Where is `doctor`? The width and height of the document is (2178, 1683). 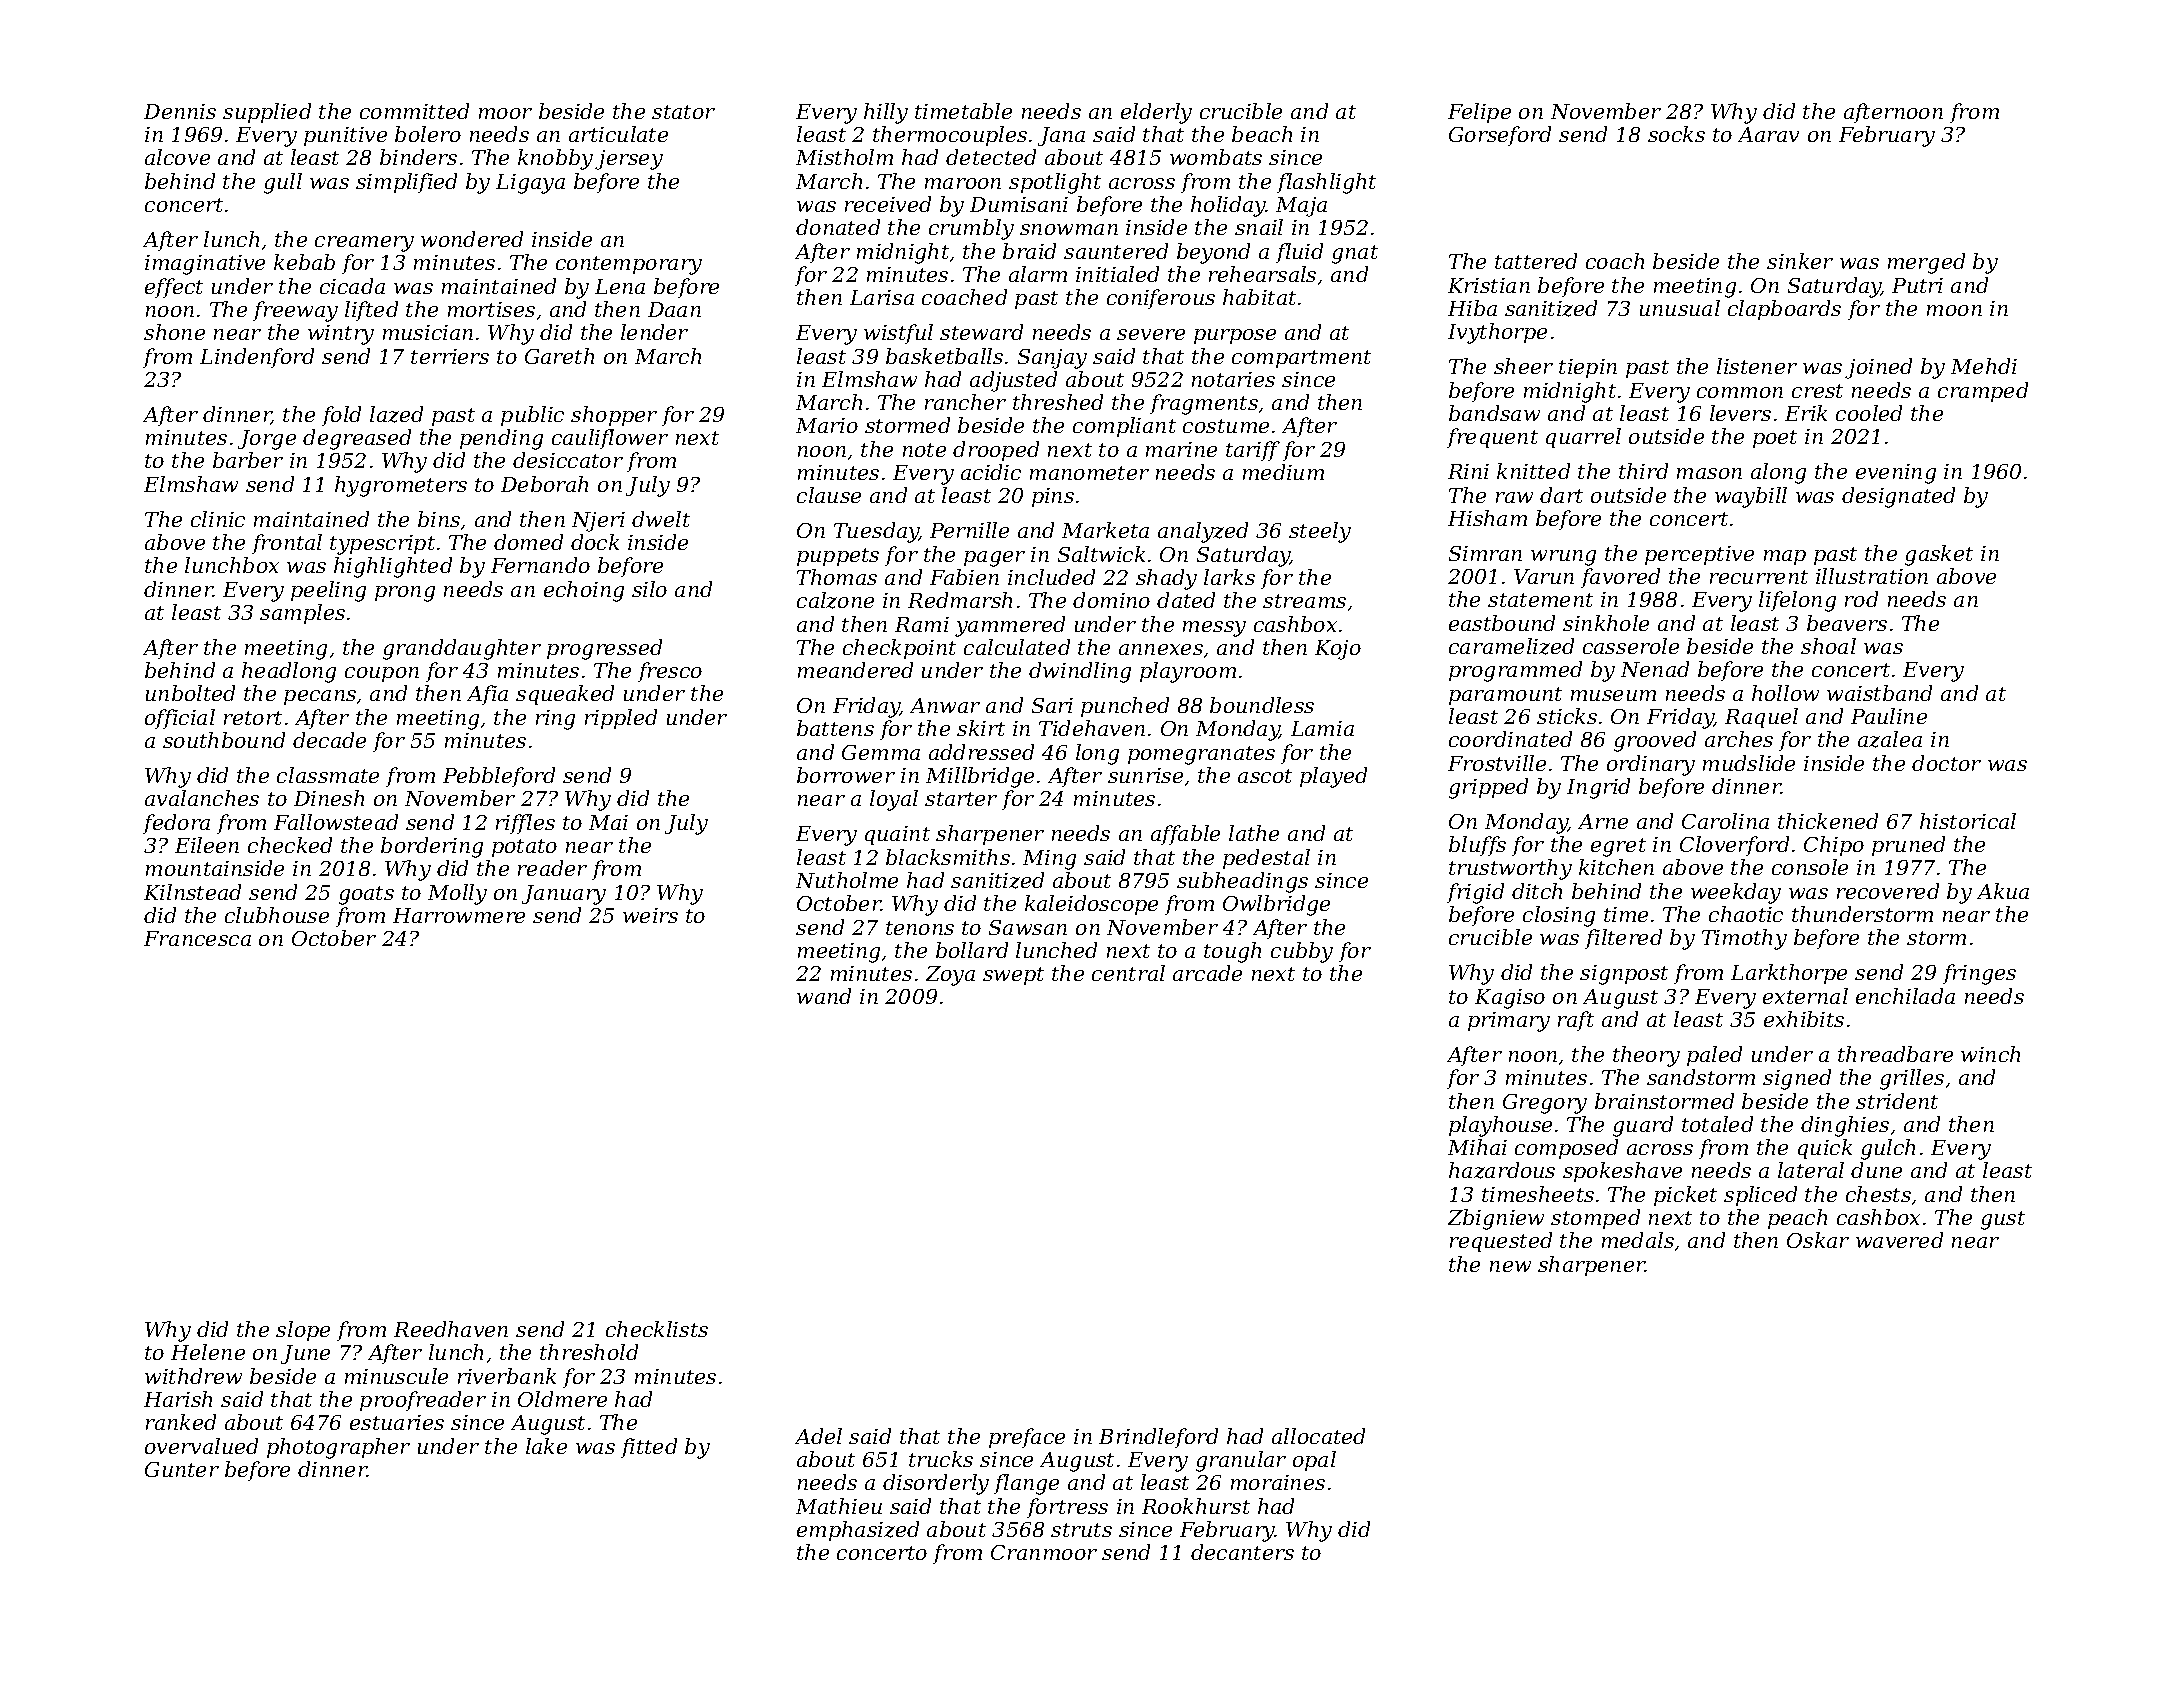 doctor is located at coordinates (1946, 763).
